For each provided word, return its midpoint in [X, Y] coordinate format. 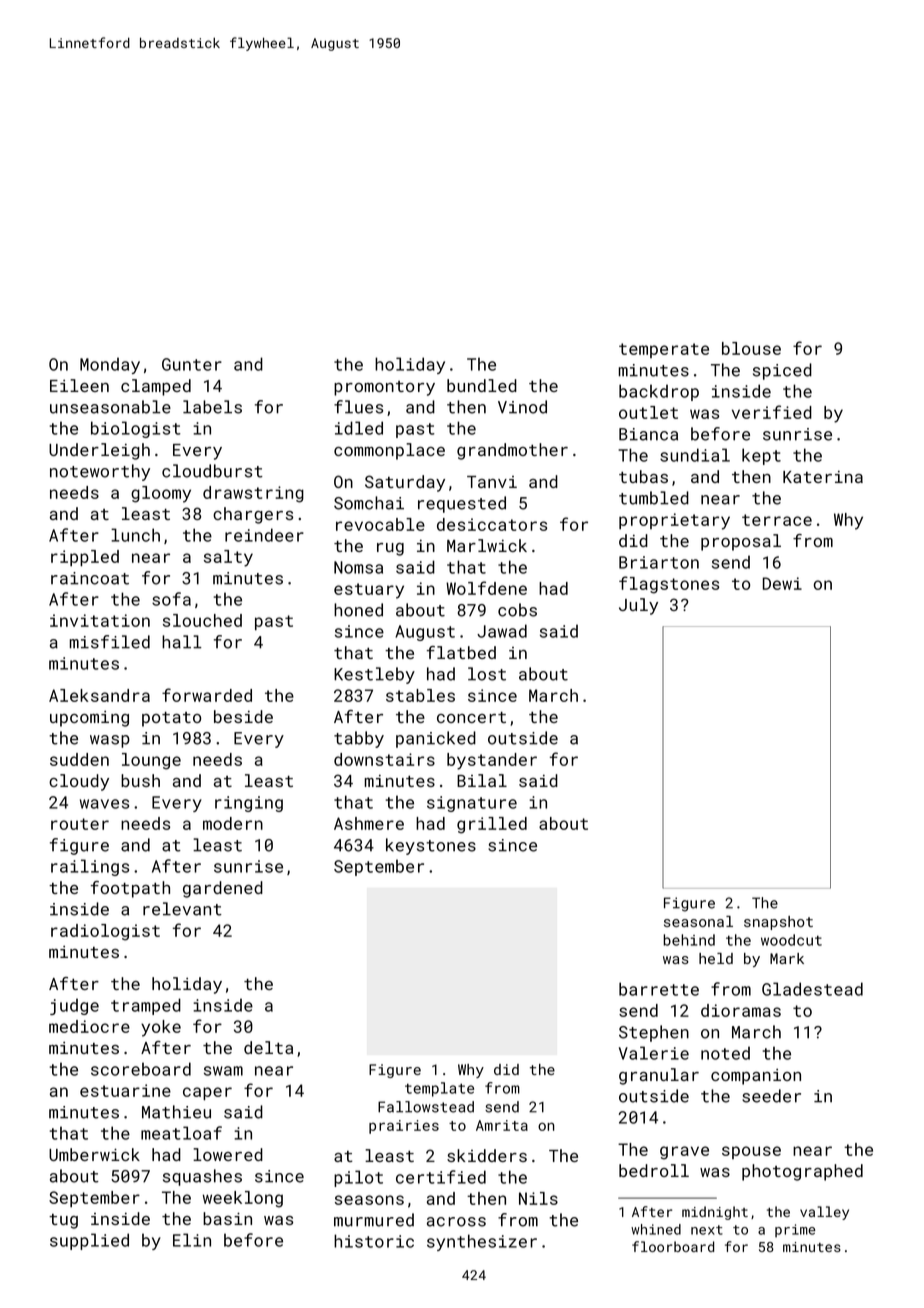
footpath [130, 889]
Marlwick [487, 545]
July [638, 606]
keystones [431, 846]
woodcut [791, 940]
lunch [135, 535]
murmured [374, 1220]
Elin [192, 1240]
